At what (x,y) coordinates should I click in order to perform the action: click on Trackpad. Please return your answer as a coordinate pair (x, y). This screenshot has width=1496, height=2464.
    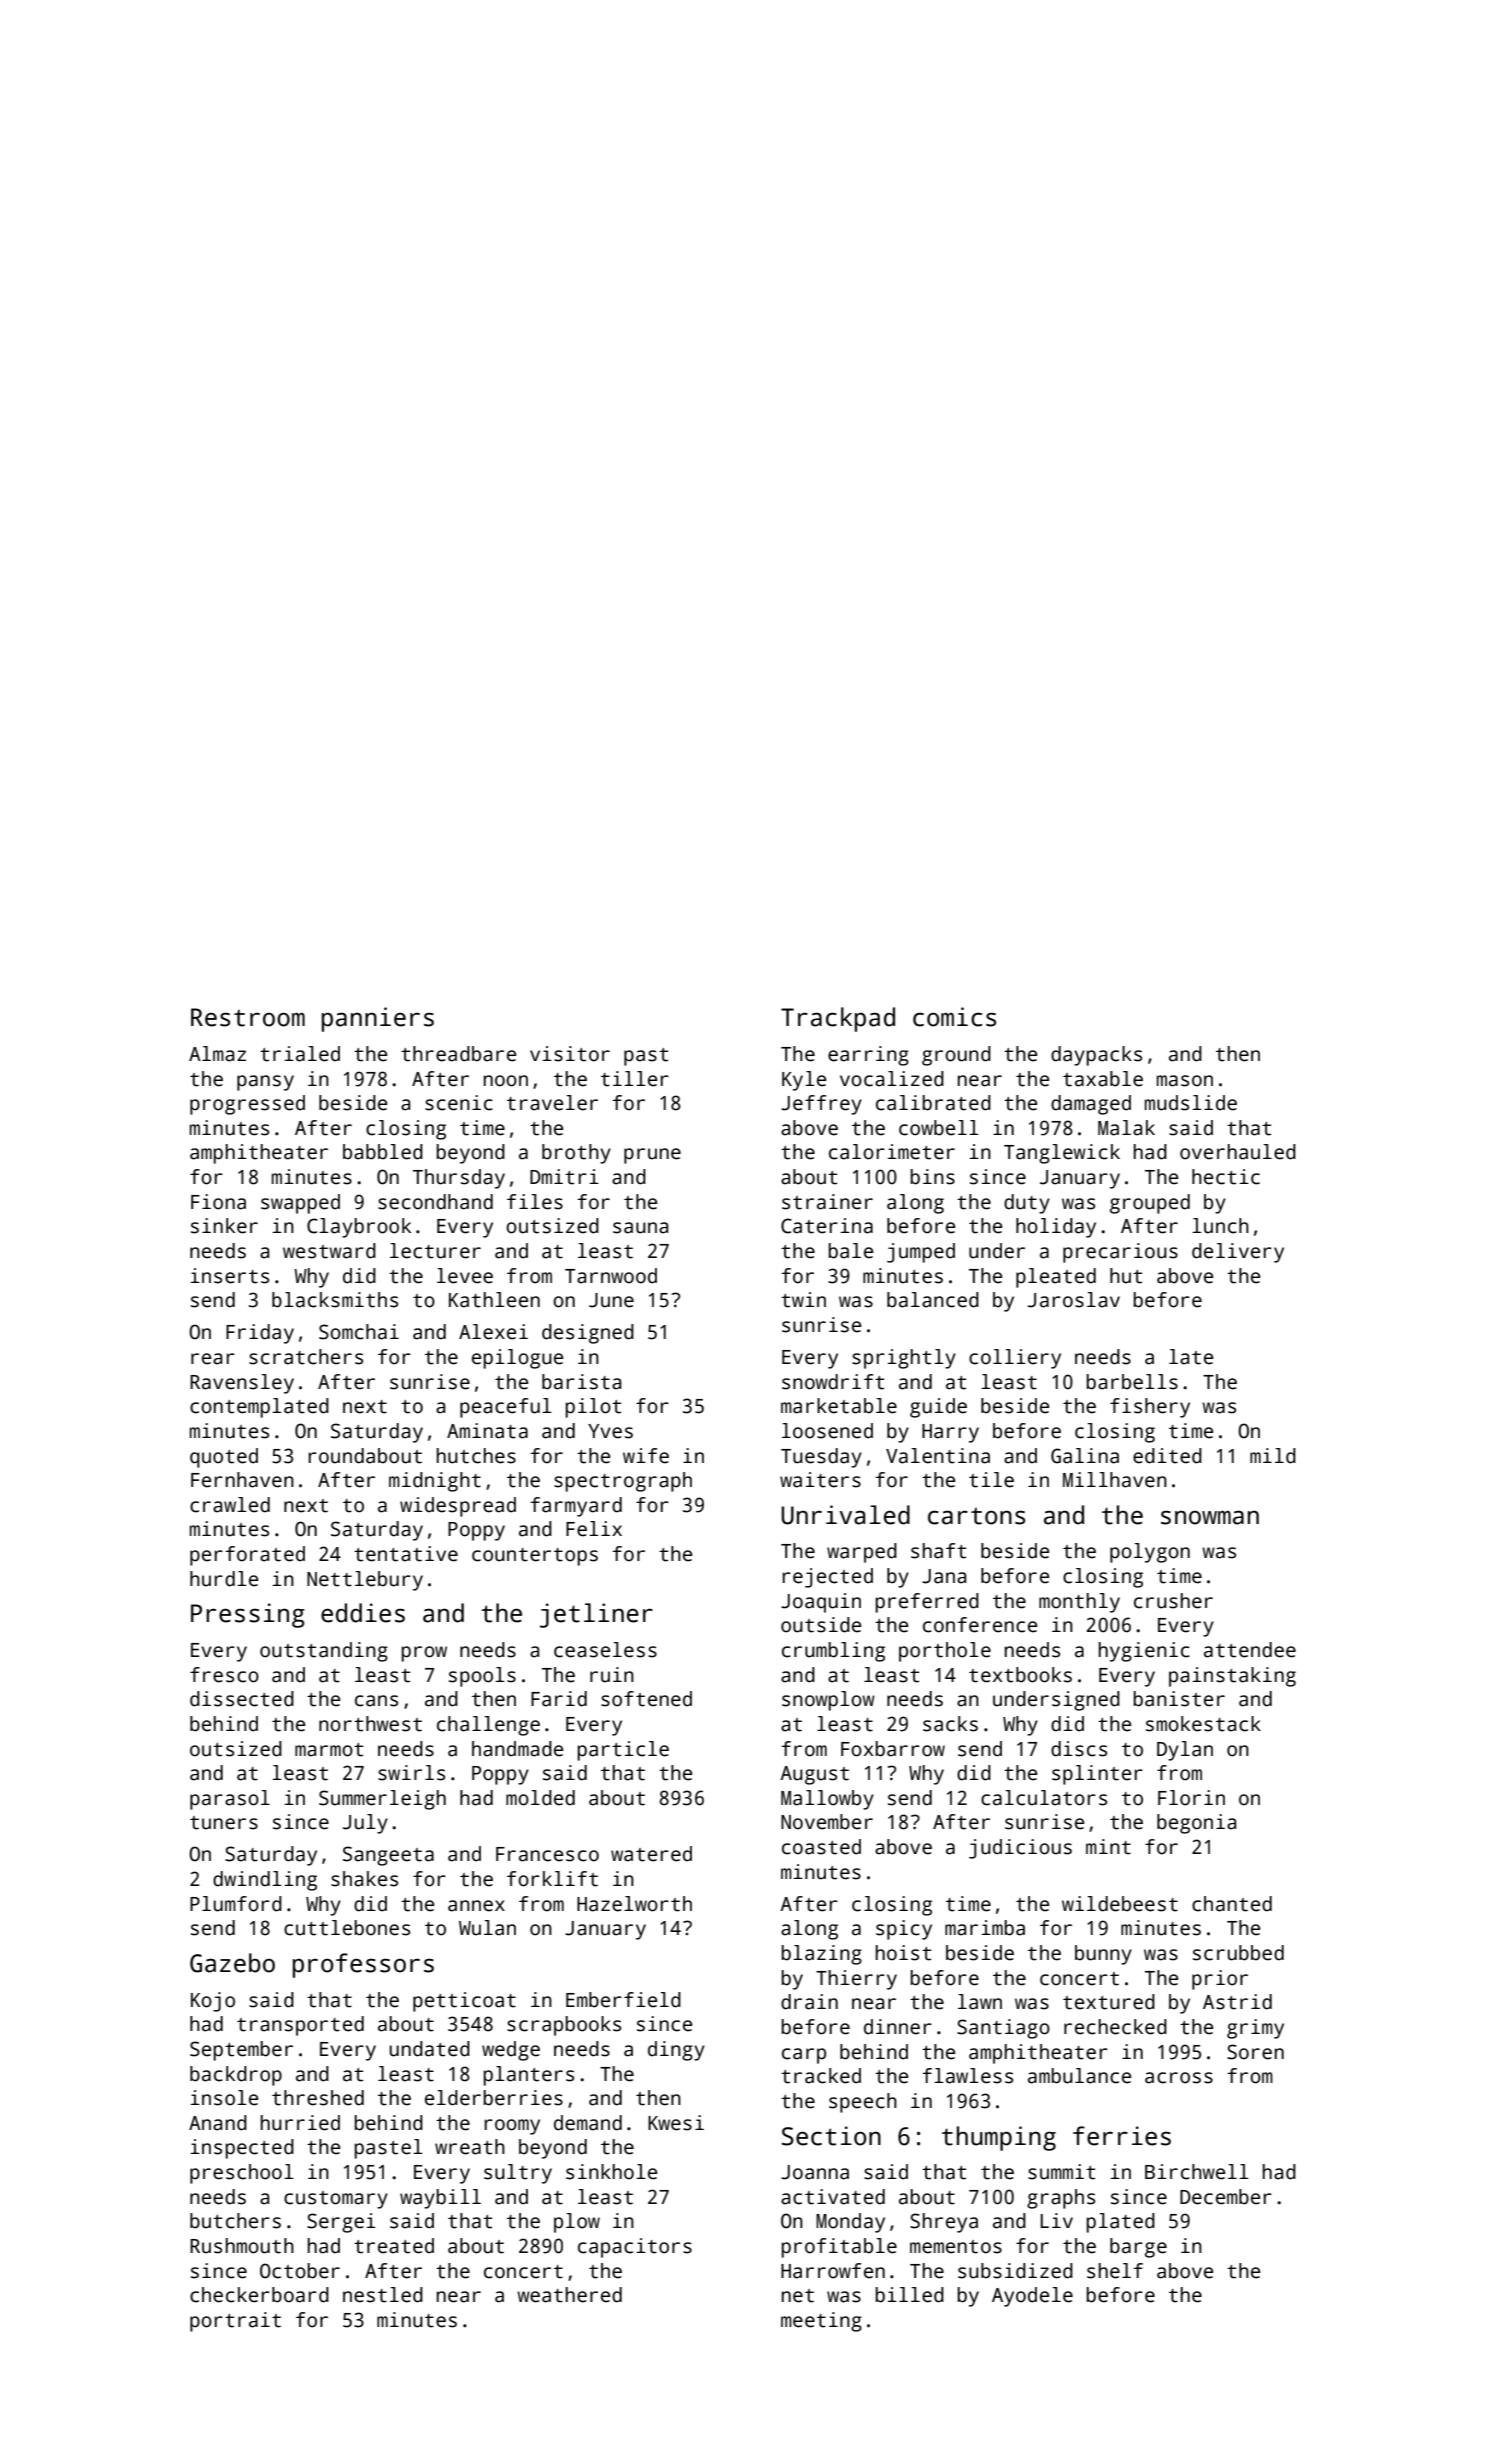
    Looking at the image, I should click on (838, 1019).
